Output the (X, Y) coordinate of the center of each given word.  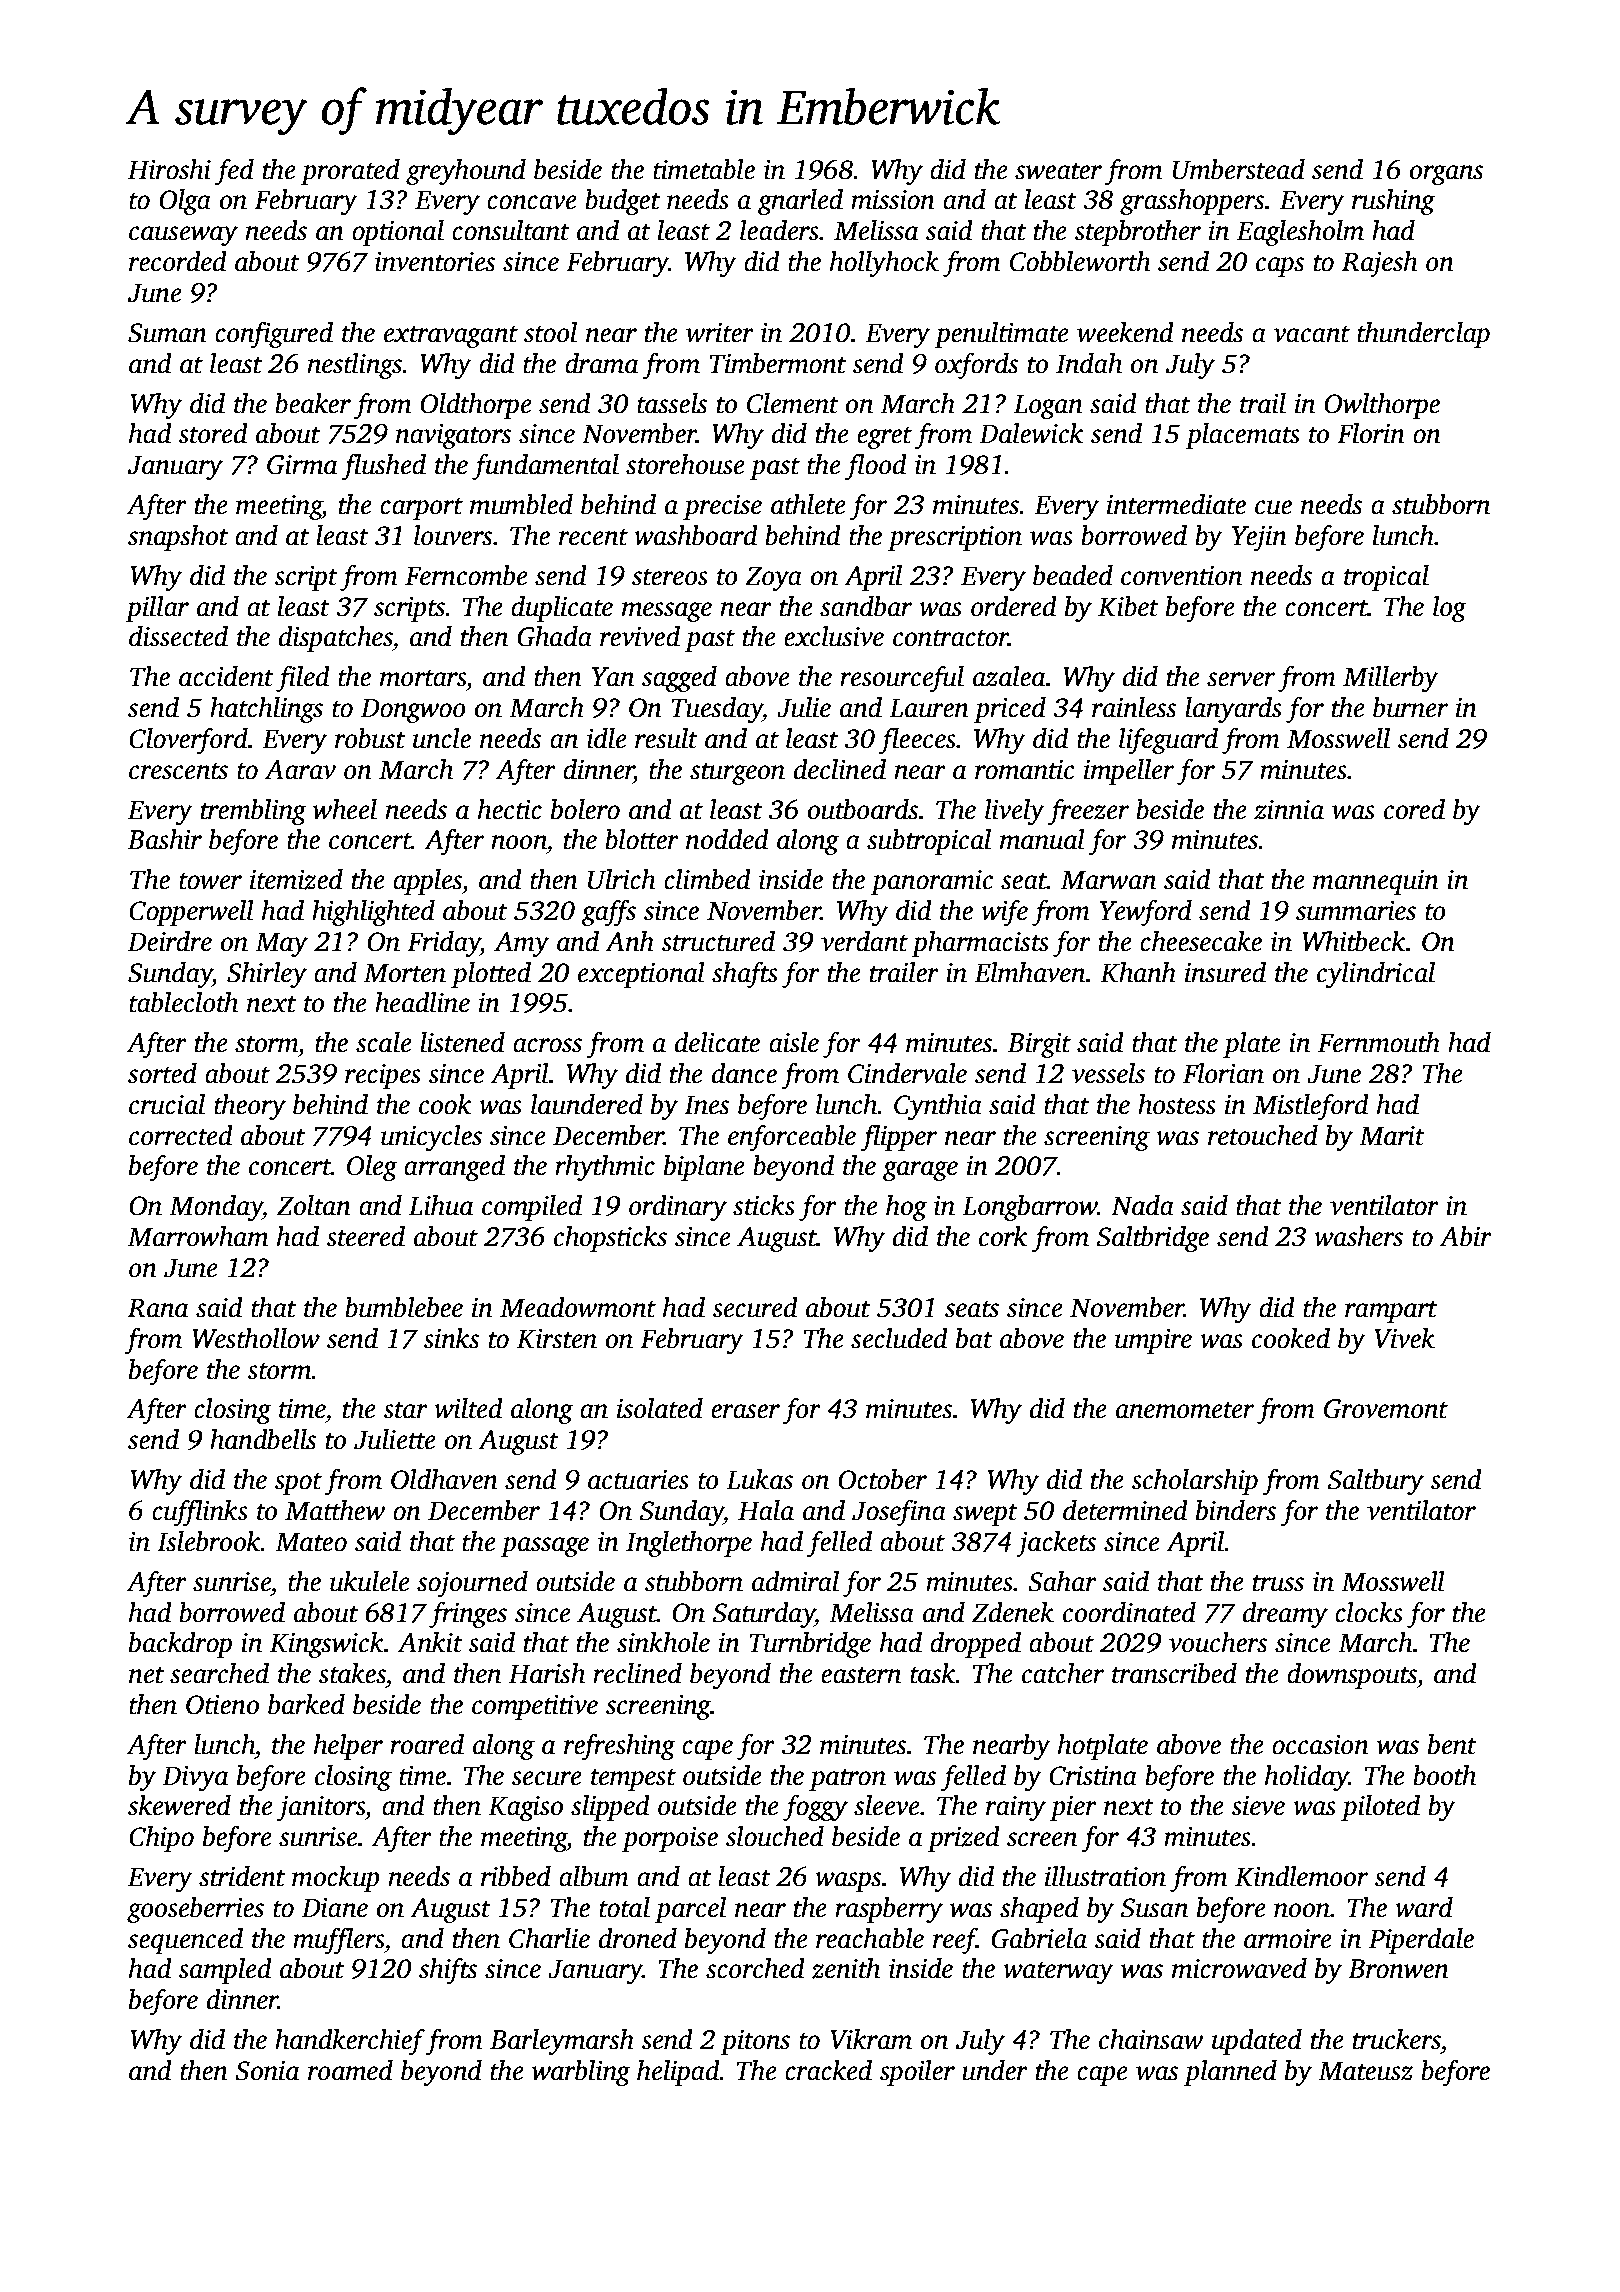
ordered (1014, 606)
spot (298, 1484)
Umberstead (1238, 169)
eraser (745, 1411)
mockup (336, 1879)
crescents (178, 771)
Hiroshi (169, 169)
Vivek (1404, 1338)
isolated (659, 1408)
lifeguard (1168, 740)
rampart (1391, 1312)
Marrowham (198, 1236)
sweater (1058, 171)
